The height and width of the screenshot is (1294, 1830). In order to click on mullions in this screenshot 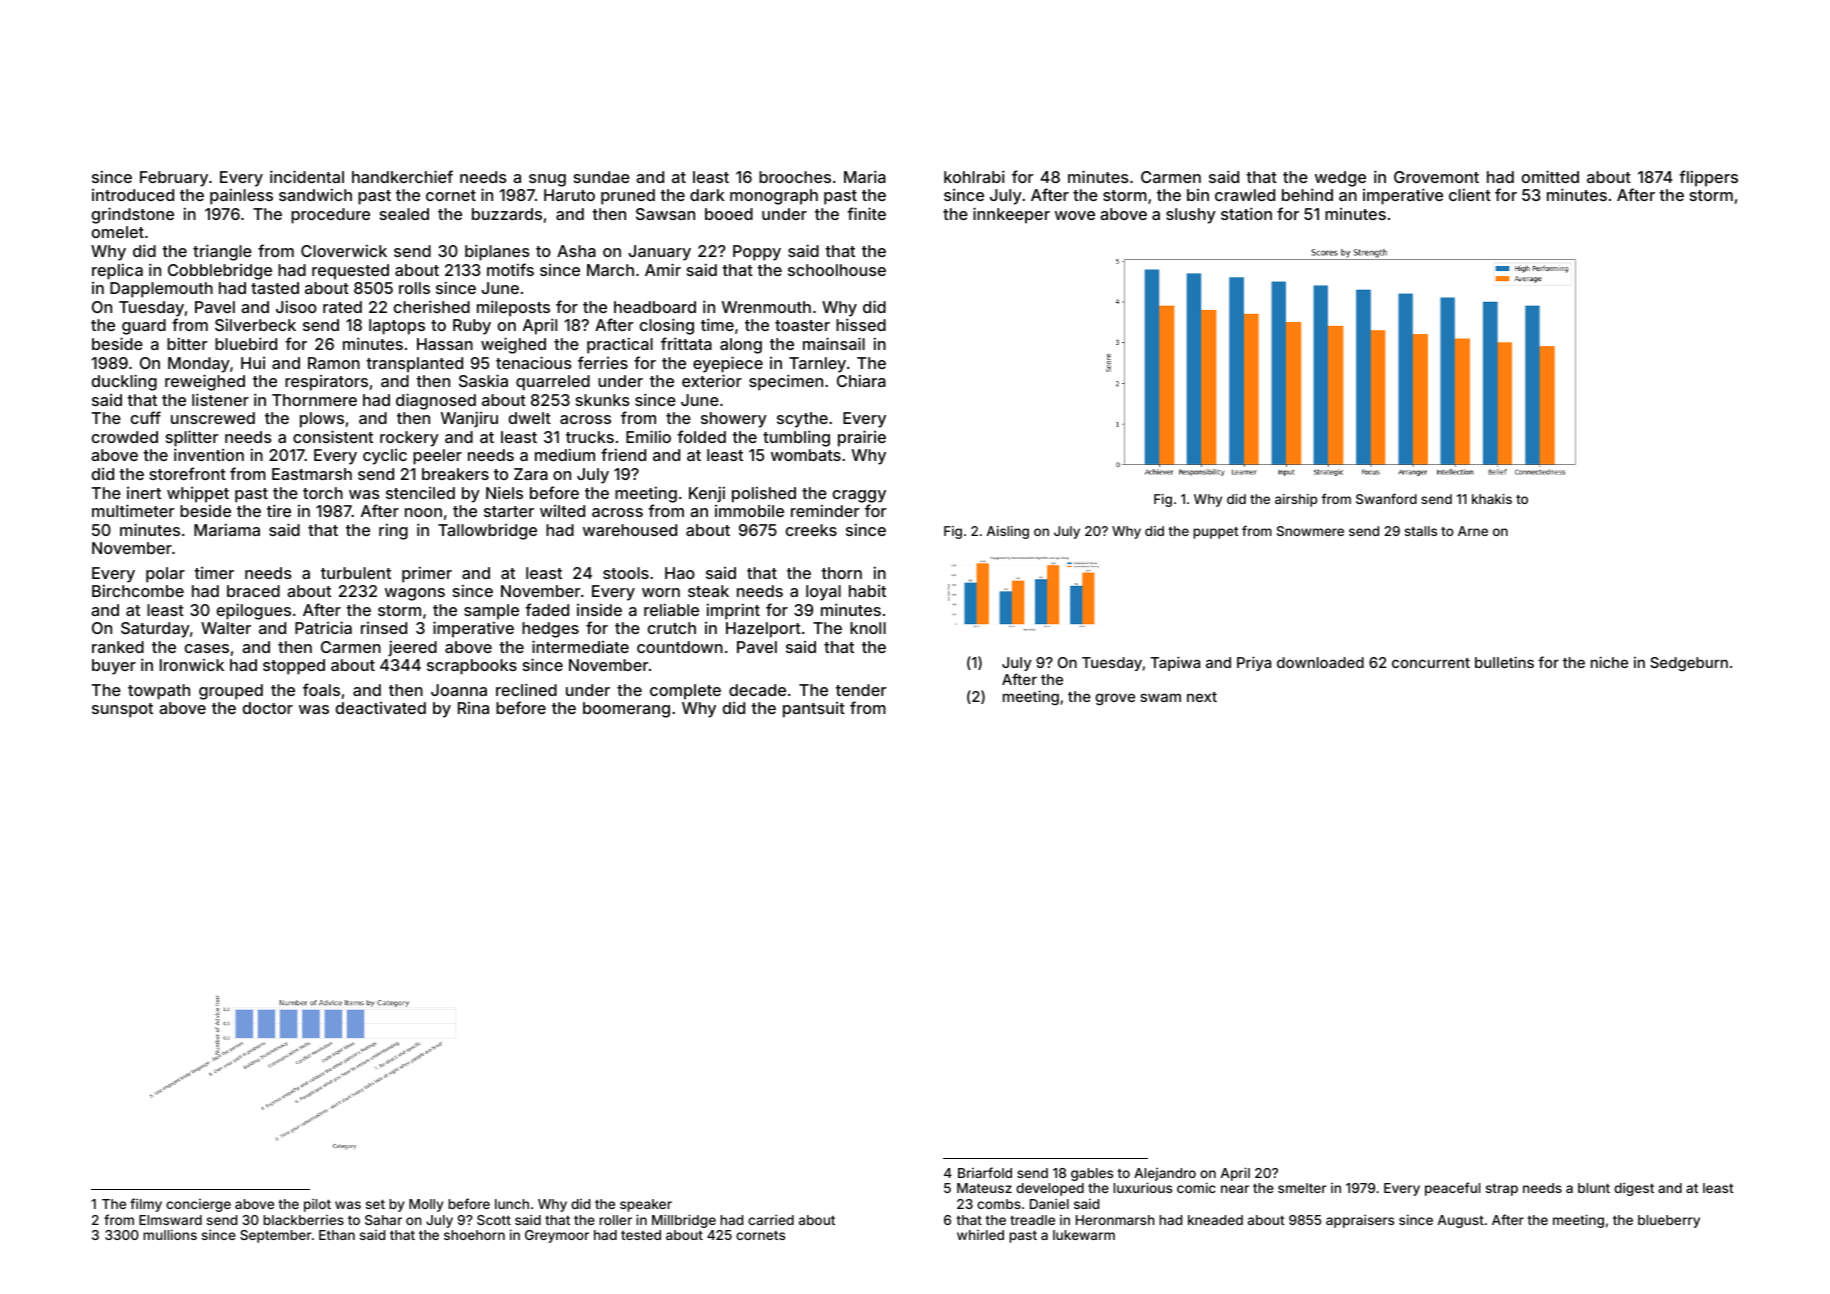, I will do `click(170, 1234)`.
